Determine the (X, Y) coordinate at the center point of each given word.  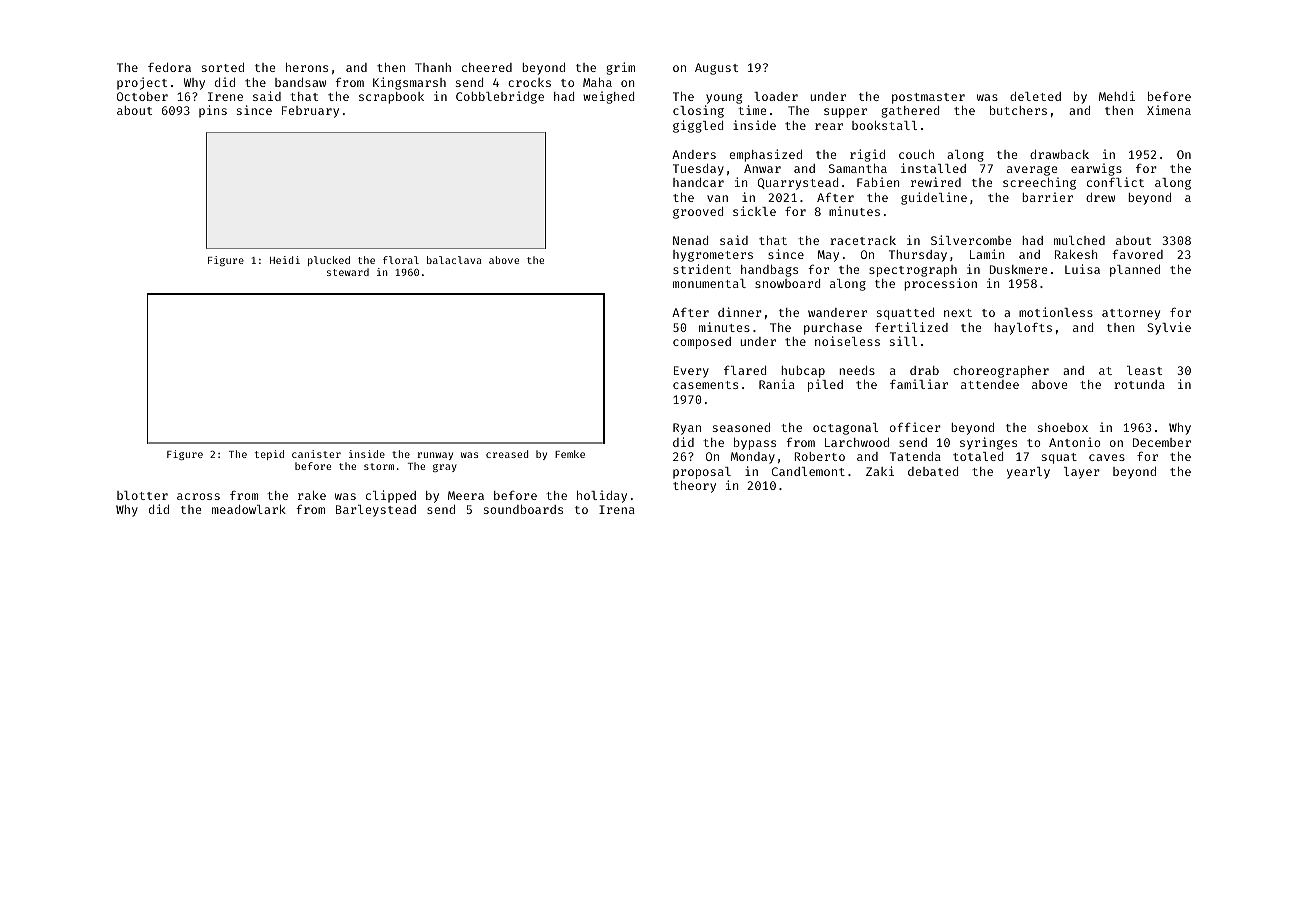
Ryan (687, 429)
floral (401, 260)
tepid (269, 455)
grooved (698, 213)
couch (916, 154)
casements (705, 385)
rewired (936, 182)
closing (698, 111)
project (142, 83)
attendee (990, 384)
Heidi (285, 260)
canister (316, 454)
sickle (754, 211)
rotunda (1139, 384)
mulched (1079, 240)
